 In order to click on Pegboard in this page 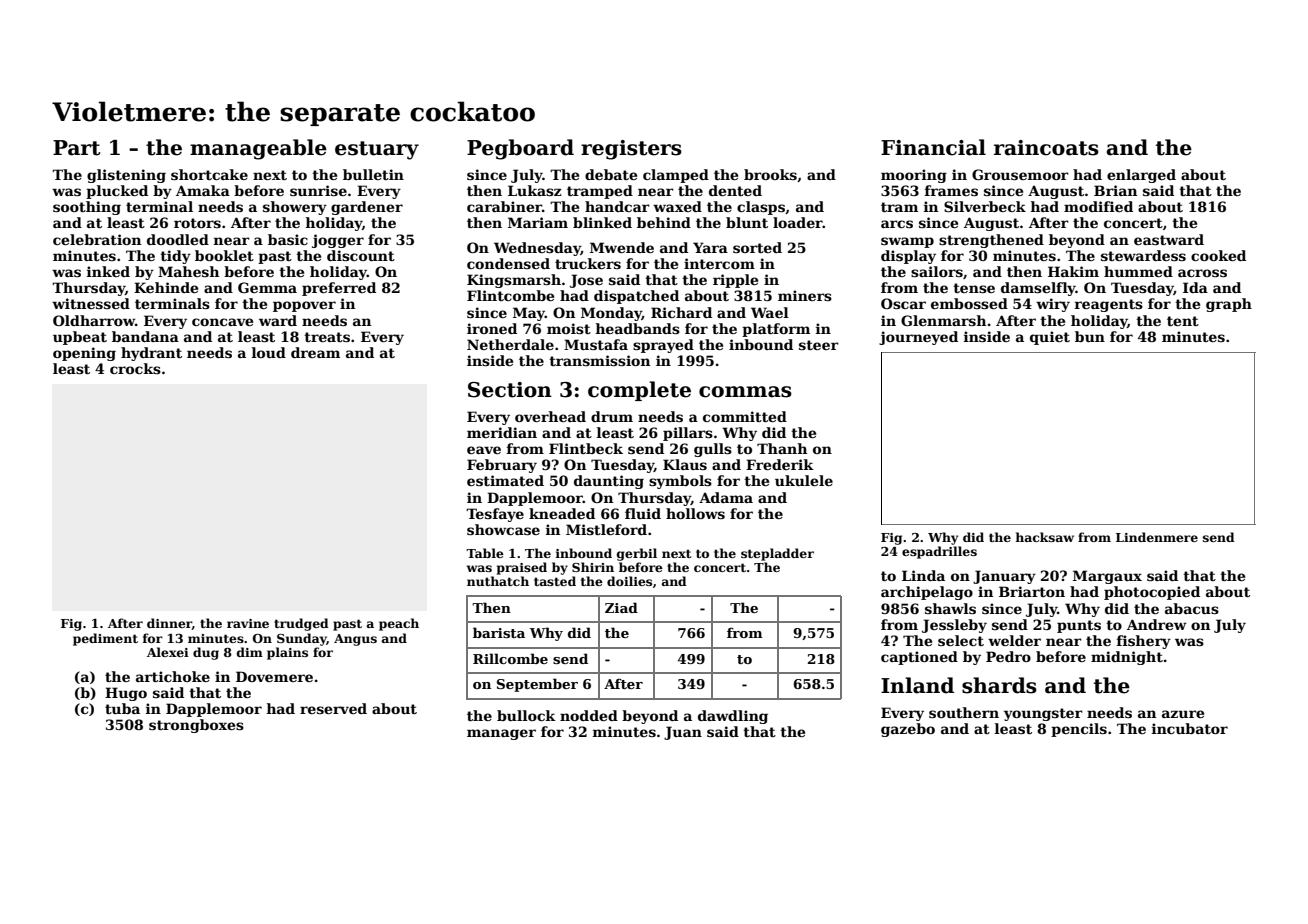, I will do `click(520, 149)`.
